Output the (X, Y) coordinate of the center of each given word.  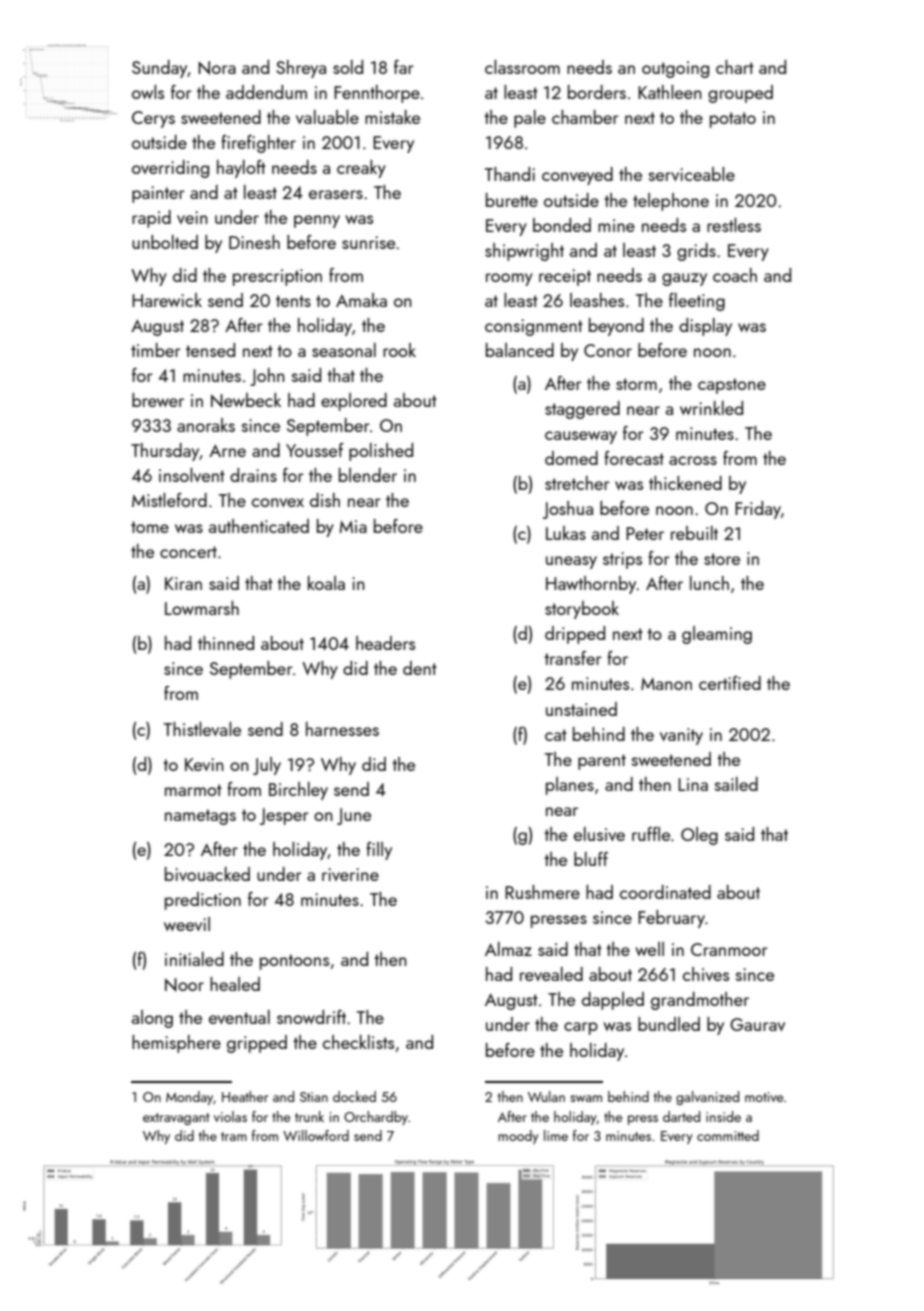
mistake (392, 117)
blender (368, 475)
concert (188, 552)
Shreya (301, 69)
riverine (350, 874)
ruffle (651, 834)
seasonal (344, 350)
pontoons (294, 962)
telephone (671, 202)
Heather (245, 1096)
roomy (509, 279)
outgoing (675, 69)
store (722, 559)
